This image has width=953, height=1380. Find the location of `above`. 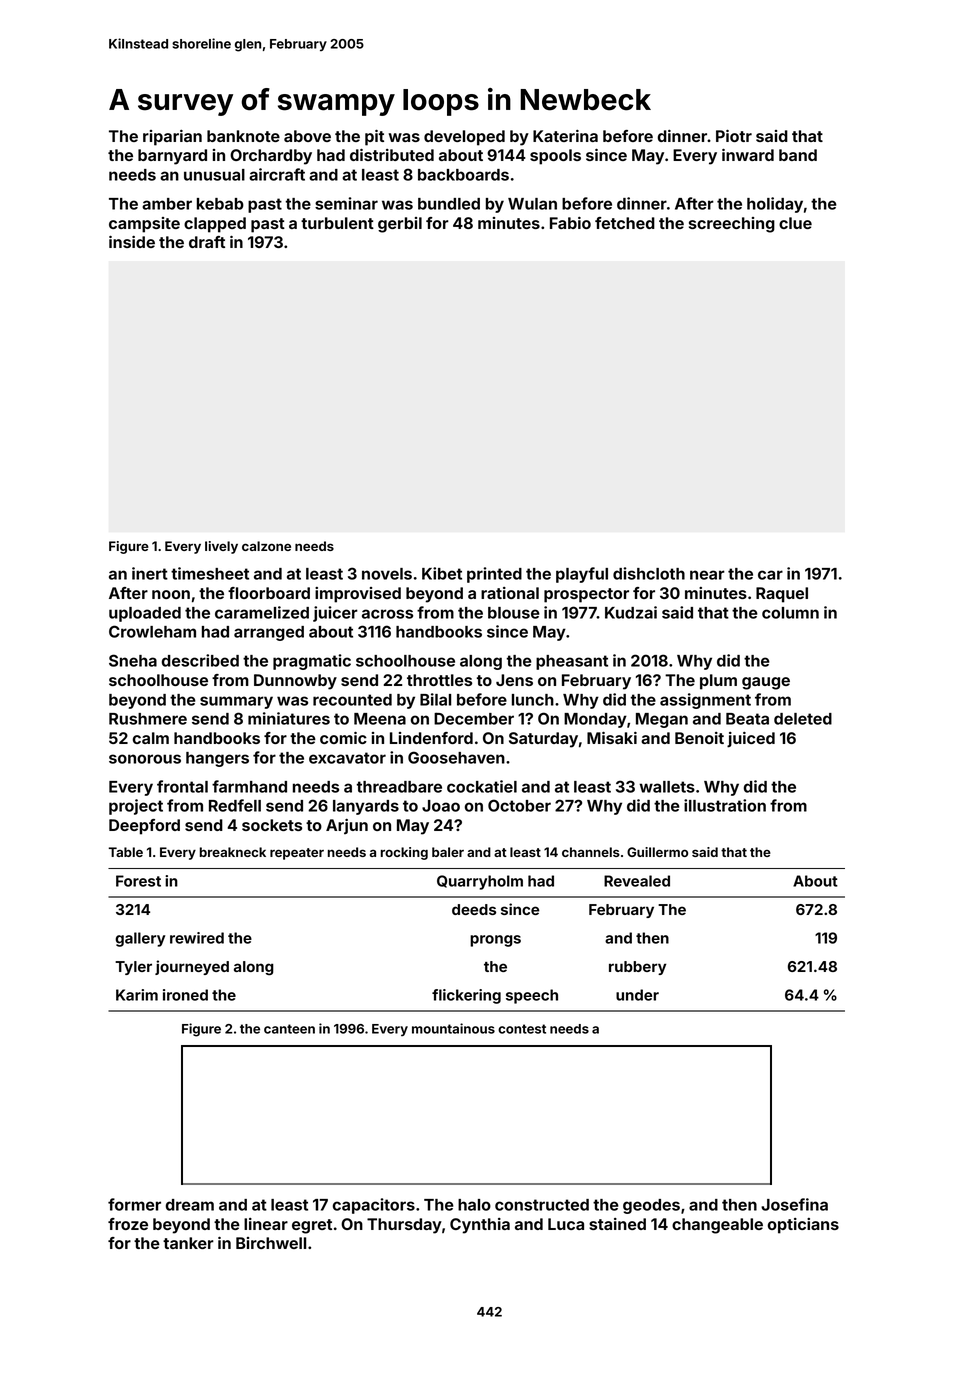

above is located at coordinates (307, 136).
